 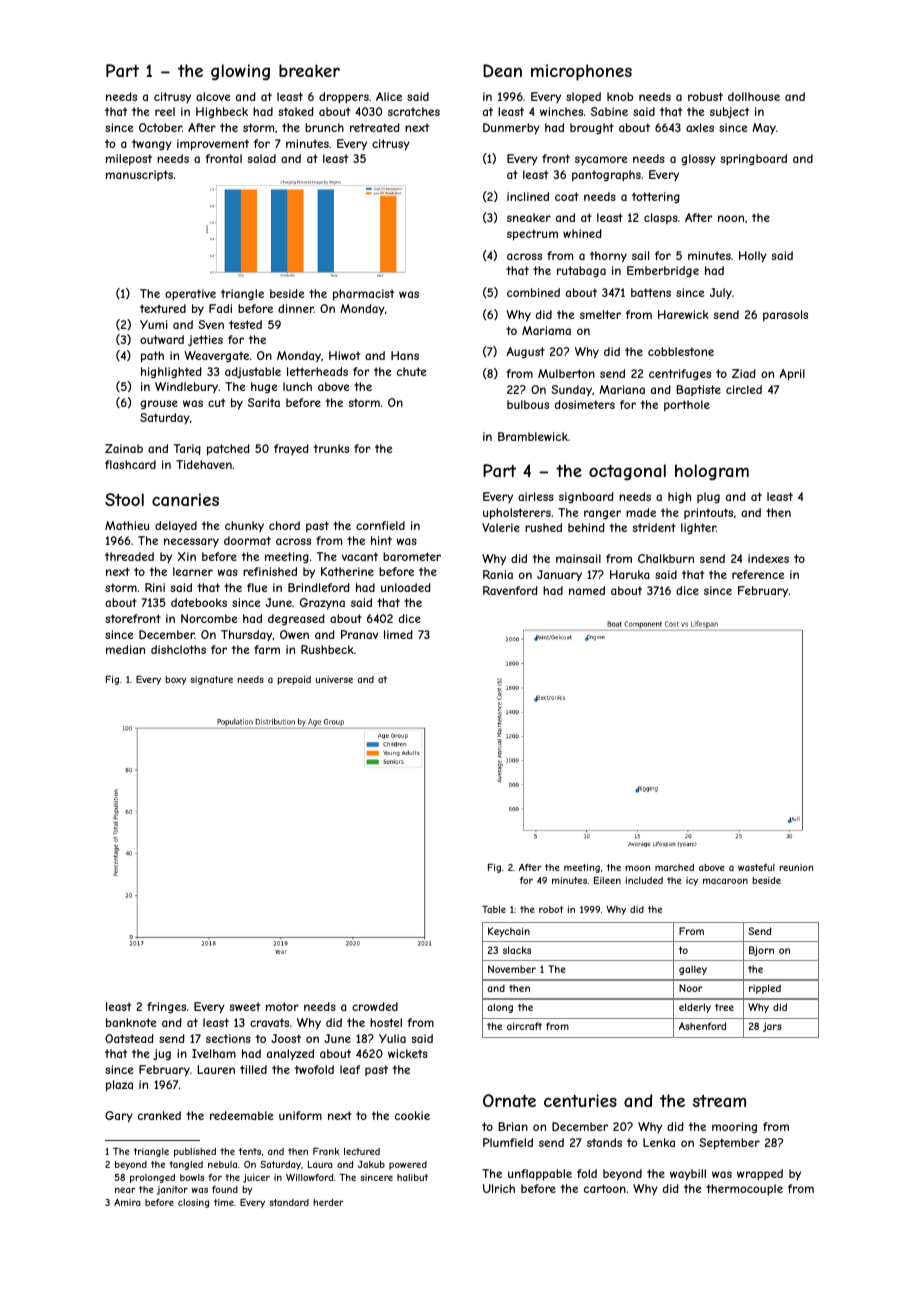 What do you see at coordinates (627, 472) in the image?
I see `octagonal` at bounding box center [627, 472].
